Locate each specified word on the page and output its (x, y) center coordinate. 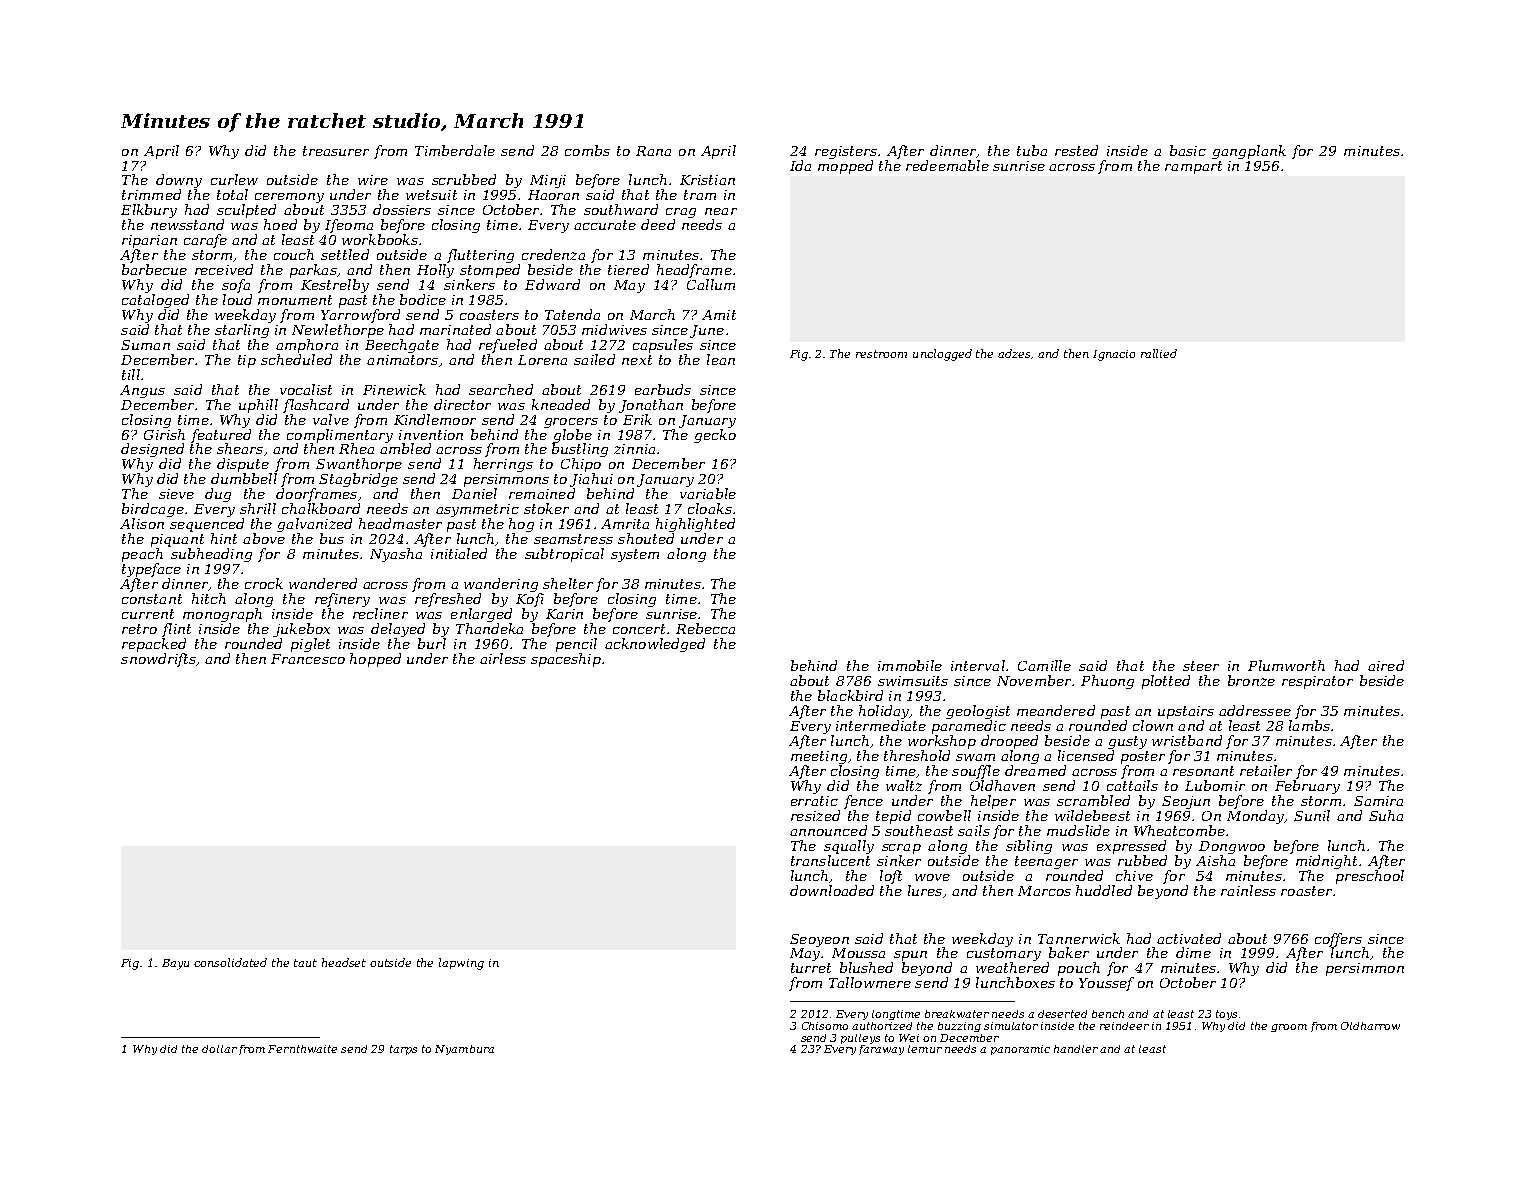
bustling (580, 450)
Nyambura (464, 1050)
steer (1201, 666)
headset (344, 962)
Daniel (474, 493)
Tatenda (572, 314)
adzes (1014, 353)
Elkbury (149, 211)
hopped (375, 660)
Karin (564, 614)
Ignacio (1114, 355)
